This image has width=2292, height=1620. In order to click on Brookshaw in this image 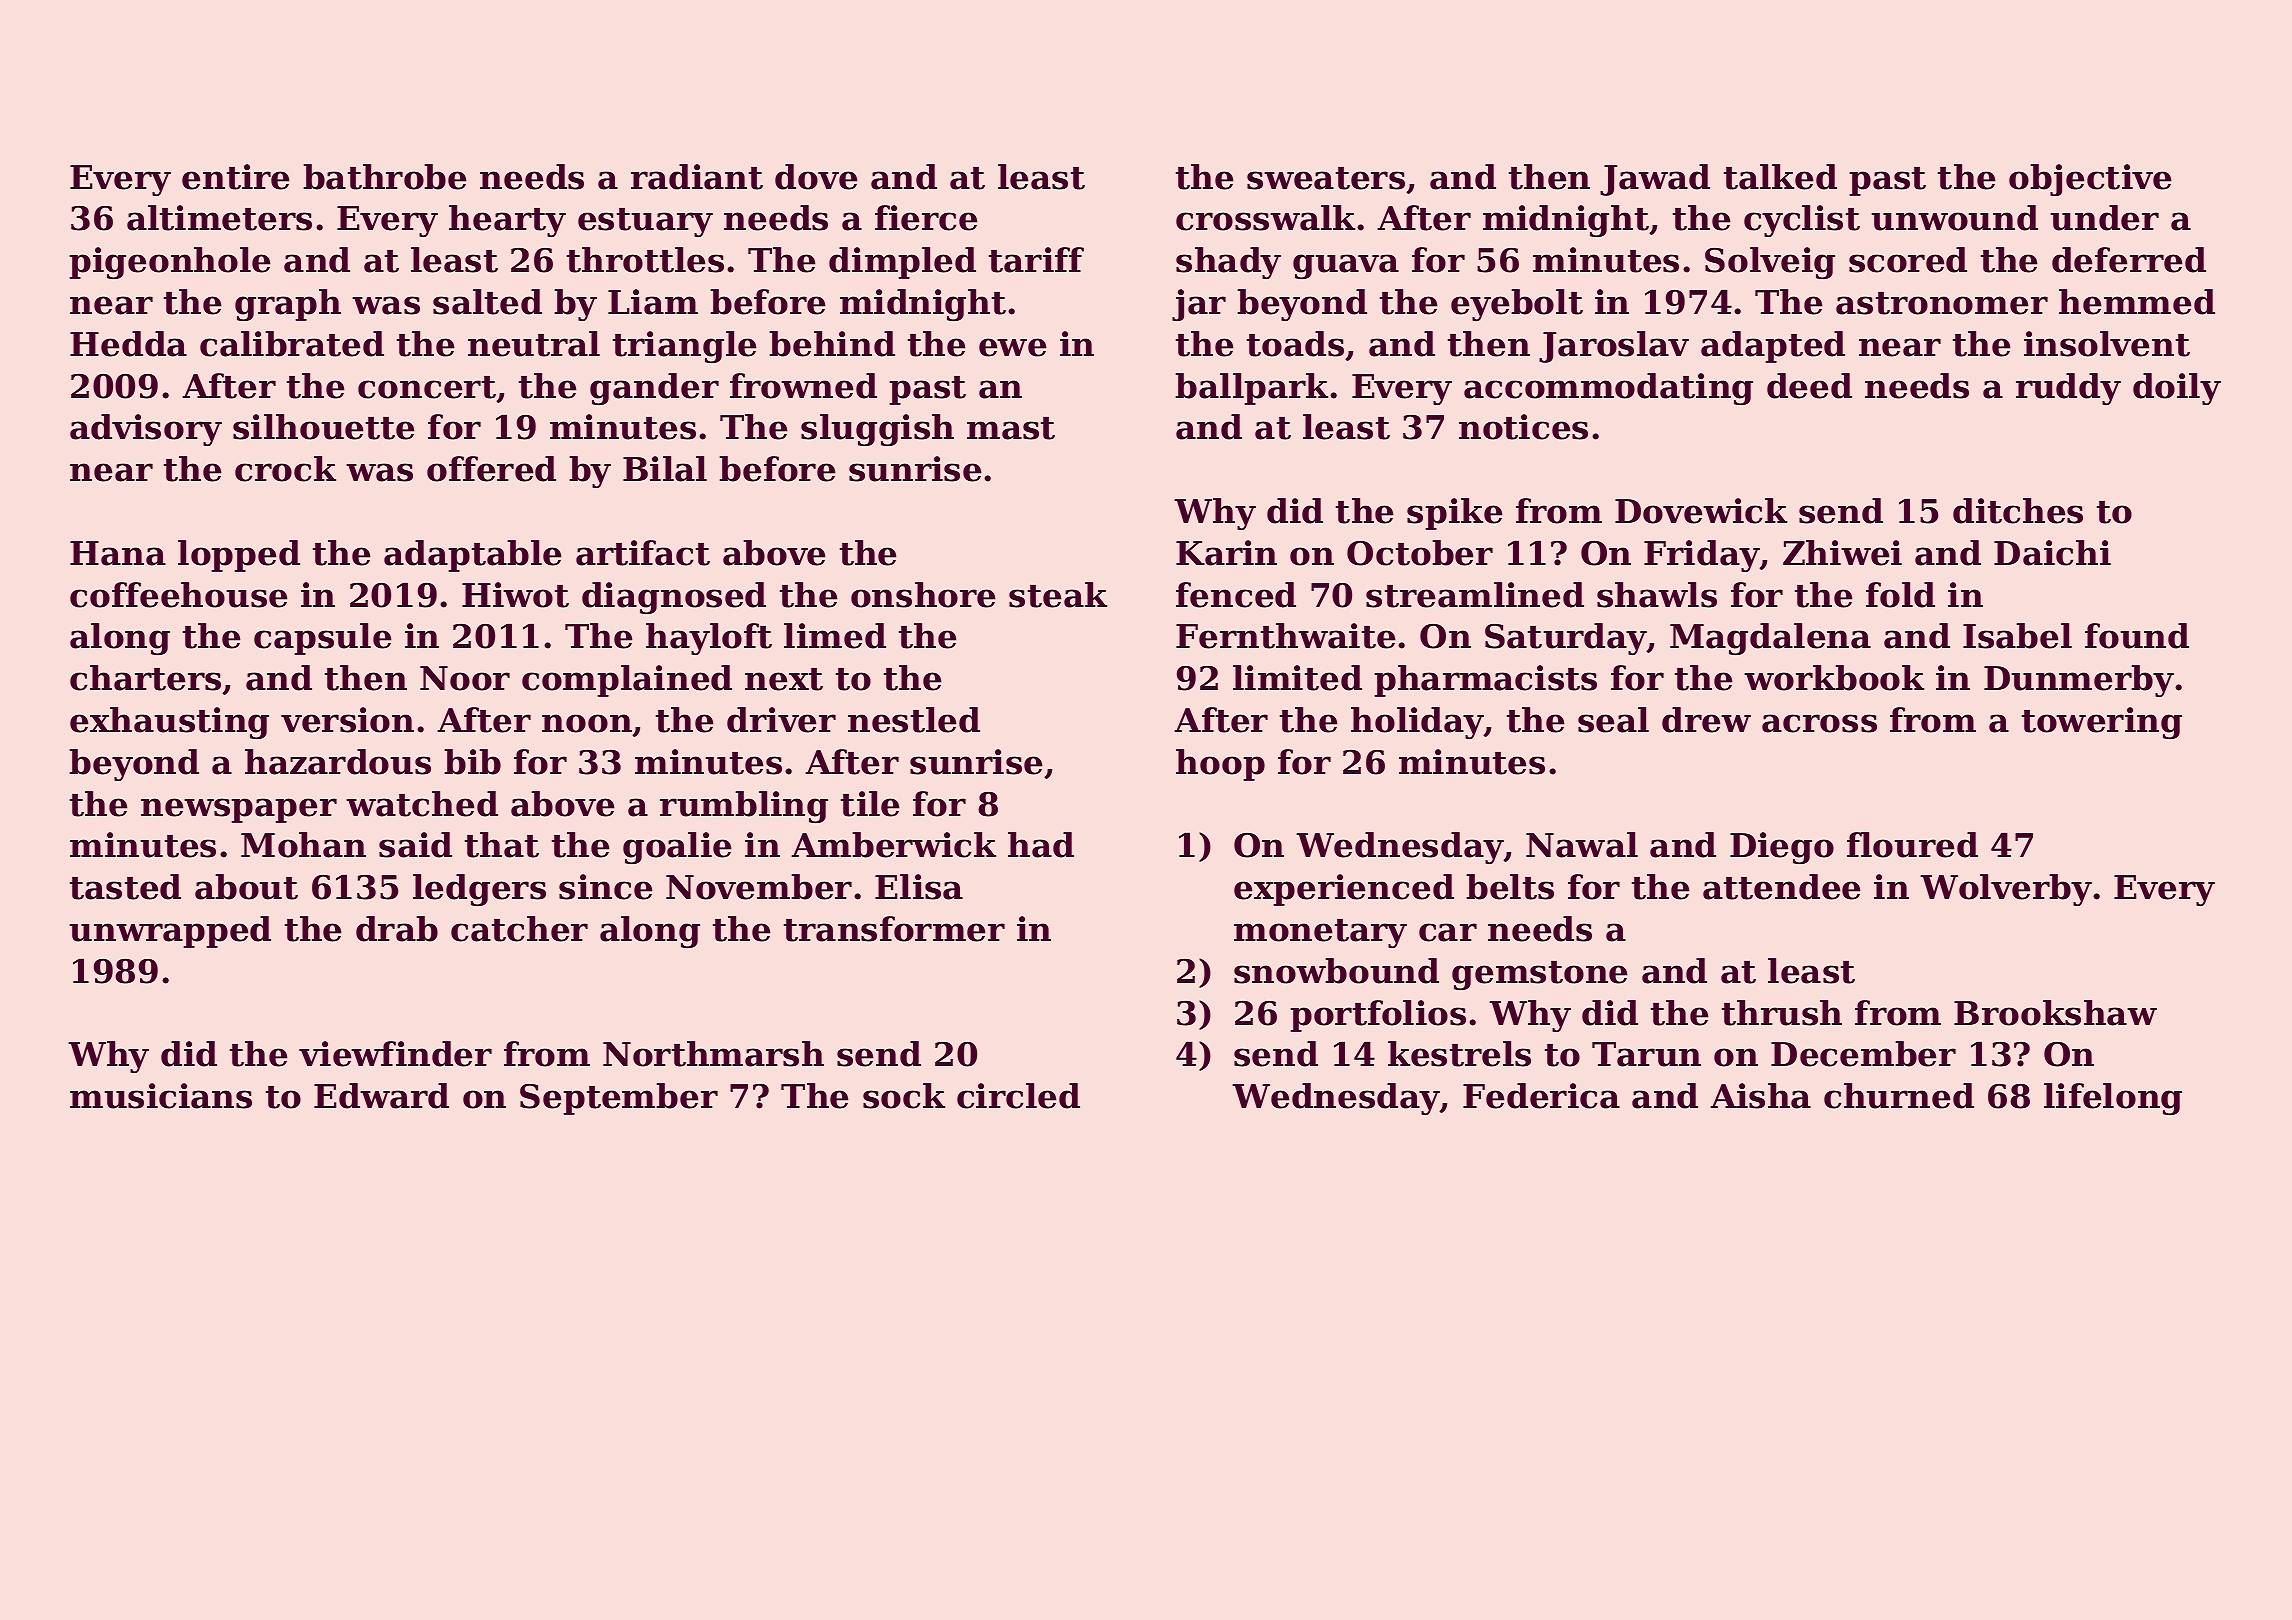, I will do `click(2055, 1013)`.
